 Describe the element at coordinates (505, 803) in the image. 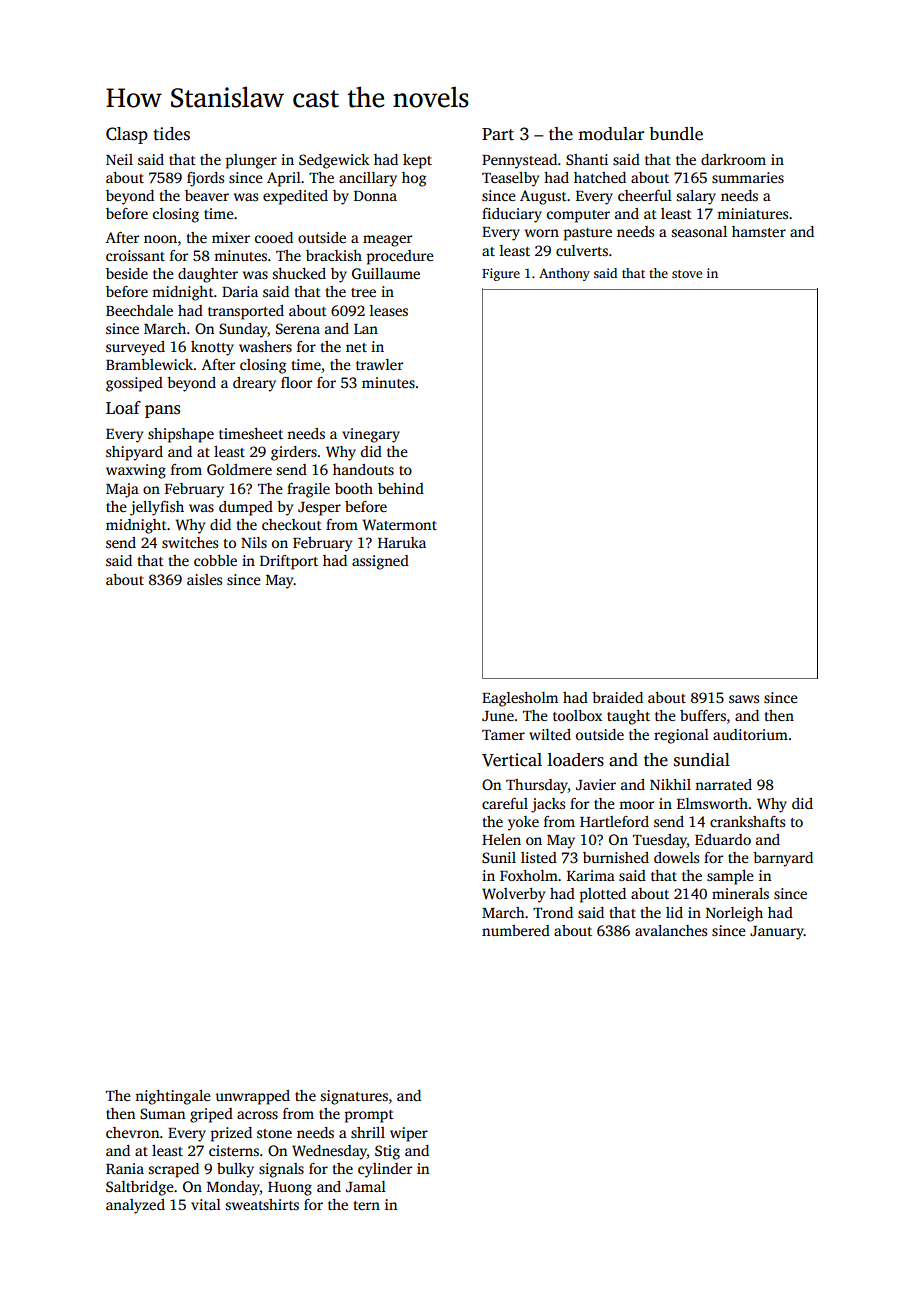

I see `careful` at that location.
